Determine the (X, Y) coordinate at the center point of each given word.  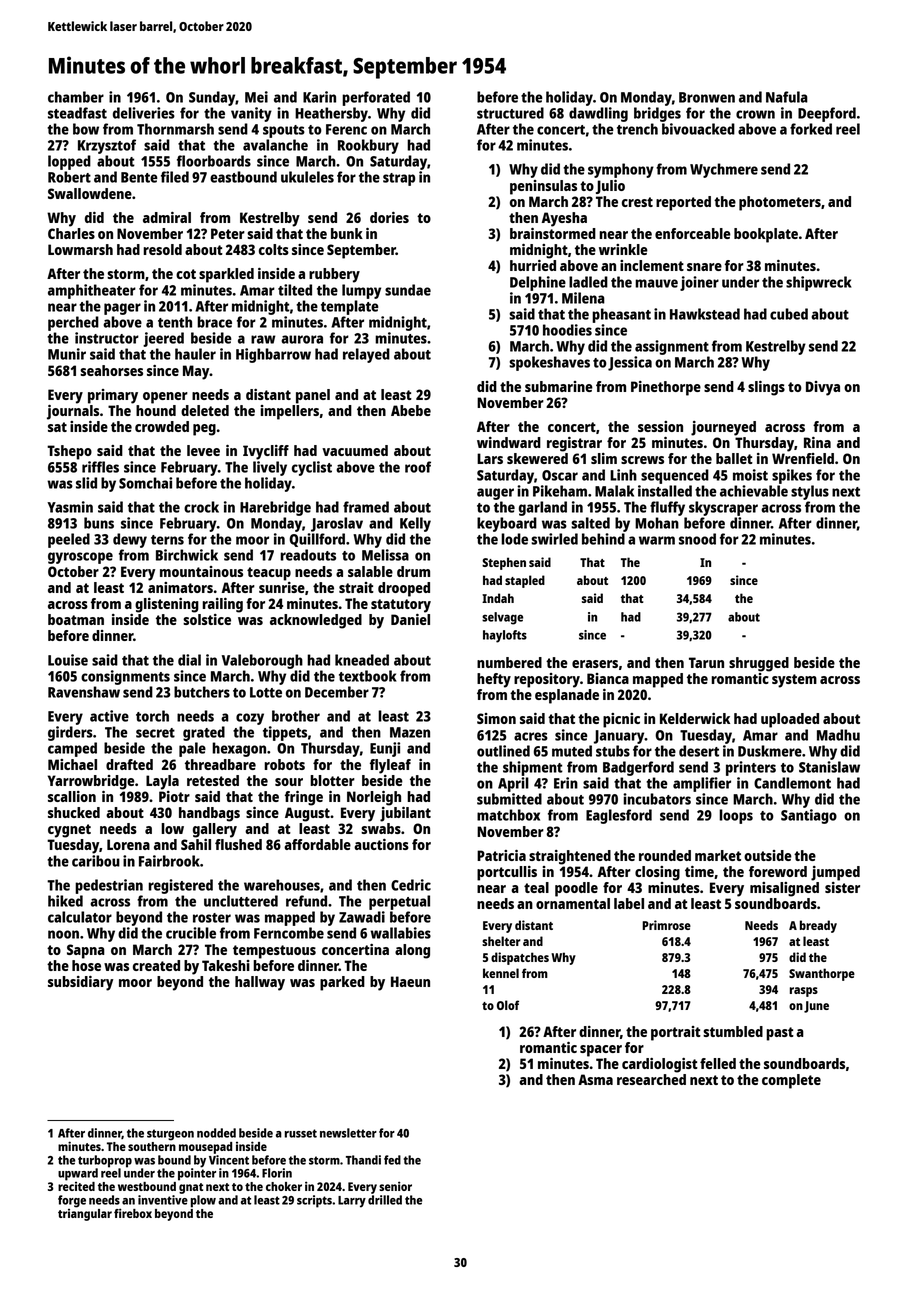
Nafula (787, 97)
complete (791, 1081)
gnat (191, 1188)
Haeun (410, 981)
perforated (376, 98)
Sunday (212, 98)
